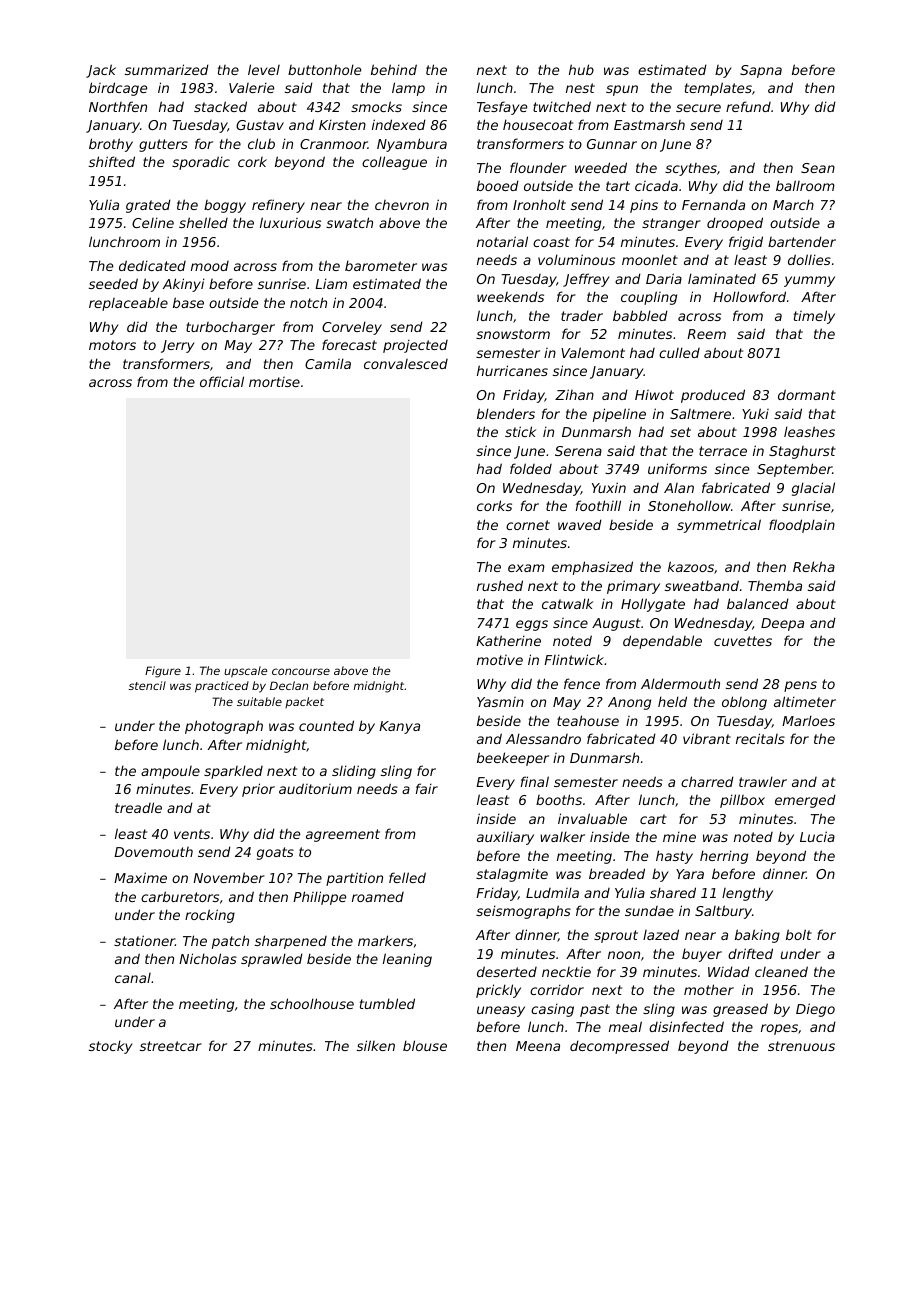 The width and height of the screenshot is (924, 1308). What do you see at coordinates (580, 524) in the screenshot?
I see `waved` at bounding box center [580, 524].
